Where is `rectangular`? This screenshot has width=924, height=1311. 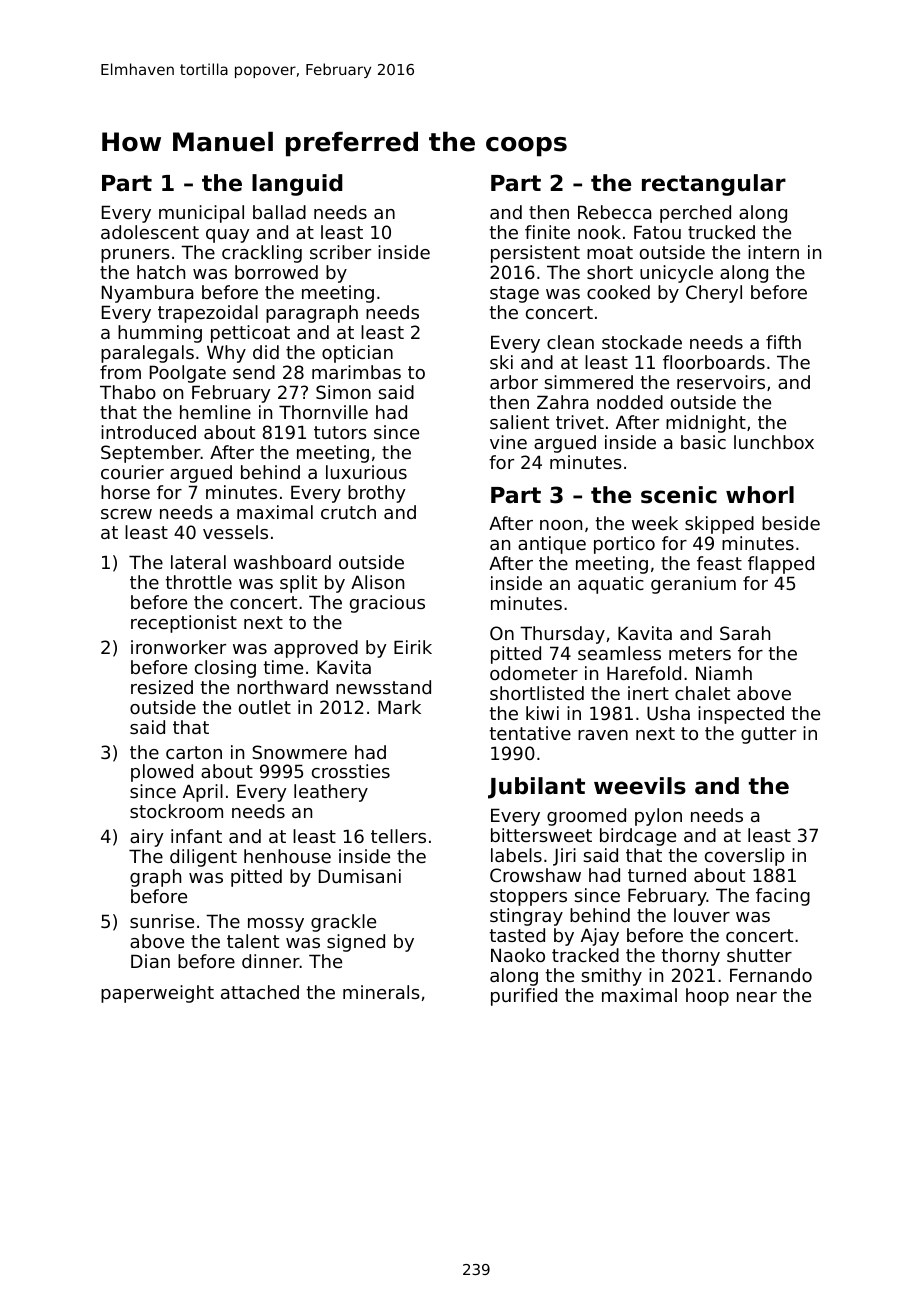 rectangular is located at coordinates (714, 185).
